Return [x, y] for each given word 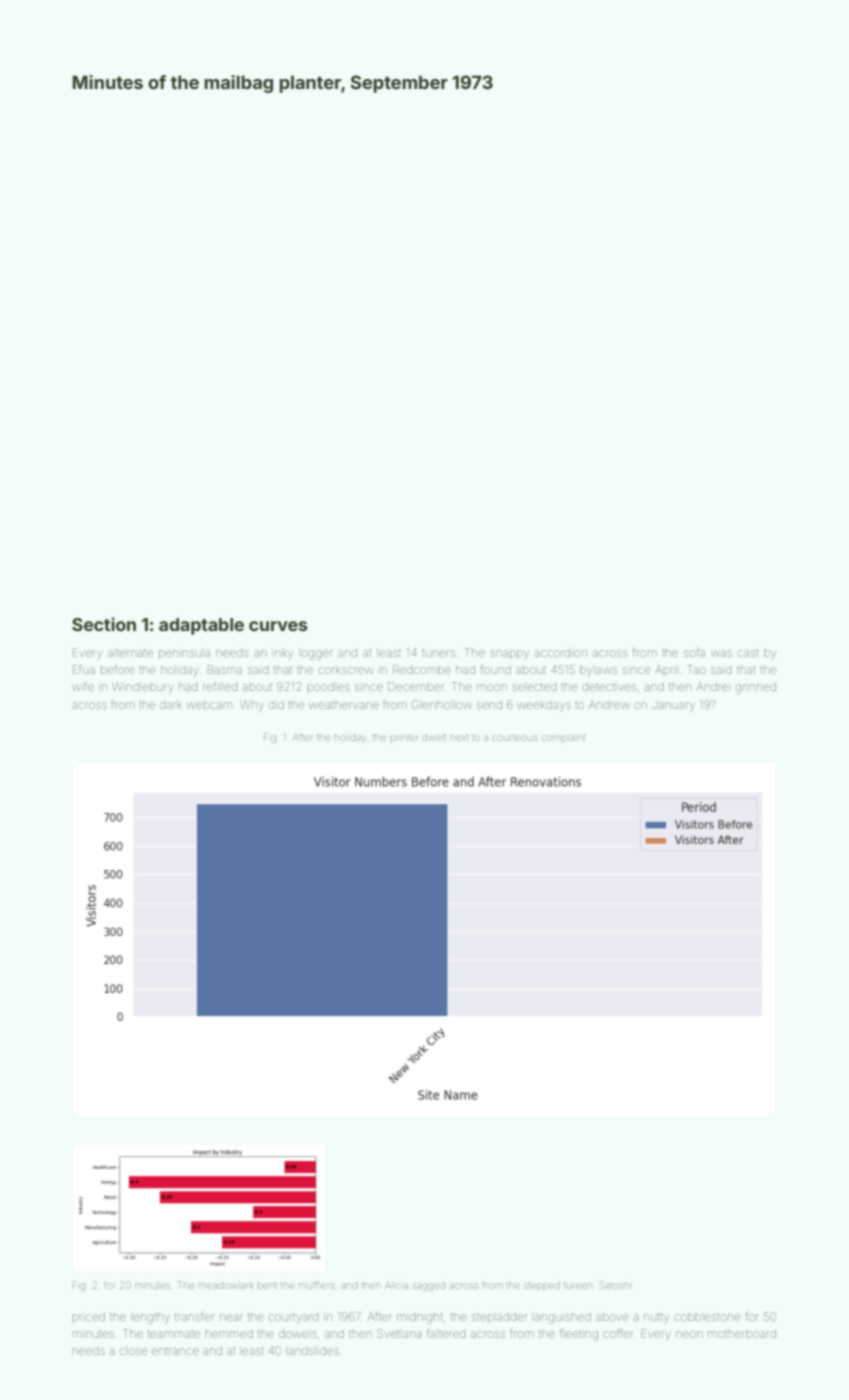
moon [492, 687]
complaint [564, 738]
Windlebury [142, 688]
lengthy [151, 1318]
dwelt [434, 737]
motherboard [742, 1334]
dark [171, 705]
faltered [446, 1333]
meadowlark [226, 1285]
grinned [756, 689]
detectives [609, 687]
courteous [514, 738]
